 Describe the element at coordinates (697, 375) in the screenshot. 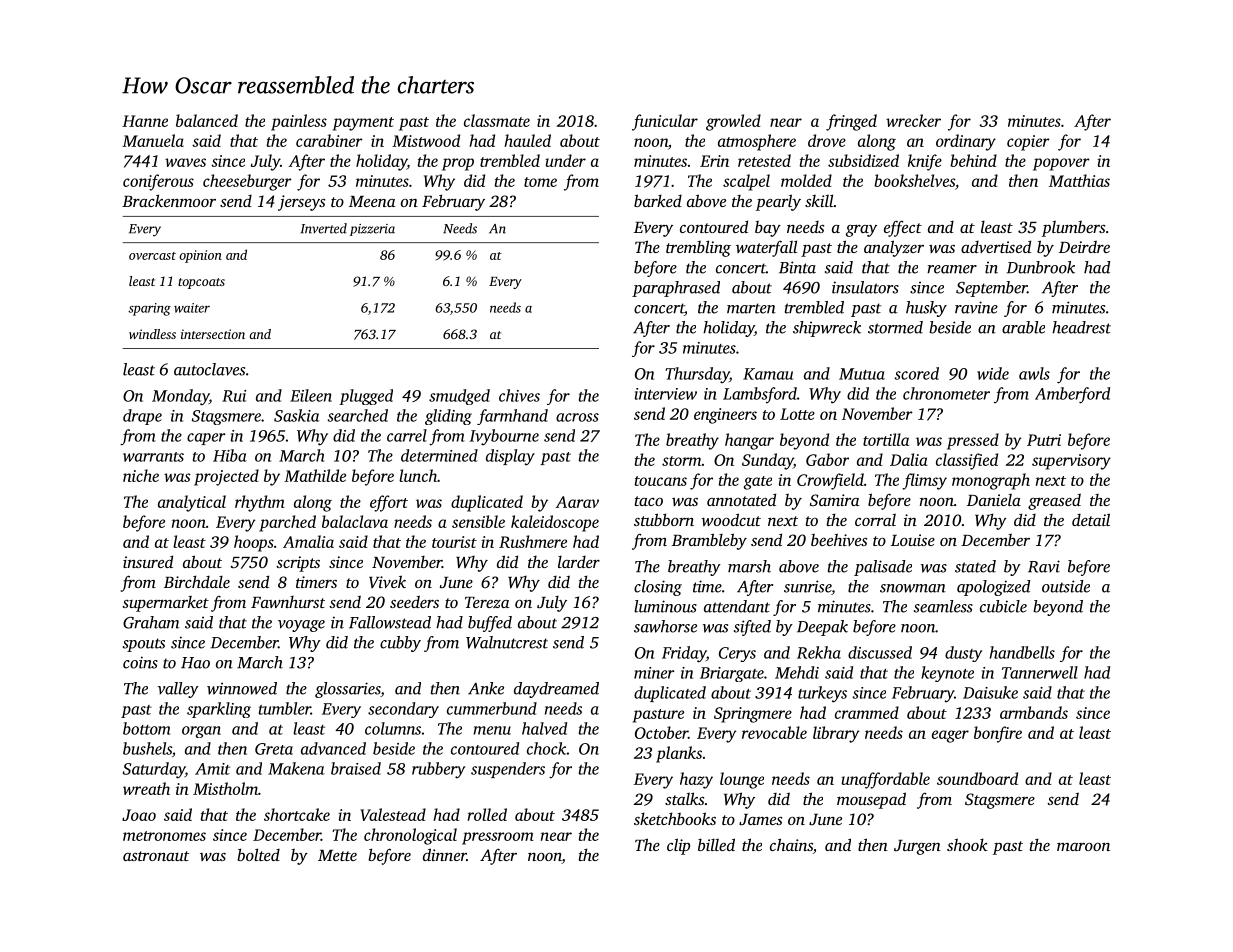

I see `Thursday` at that location.
